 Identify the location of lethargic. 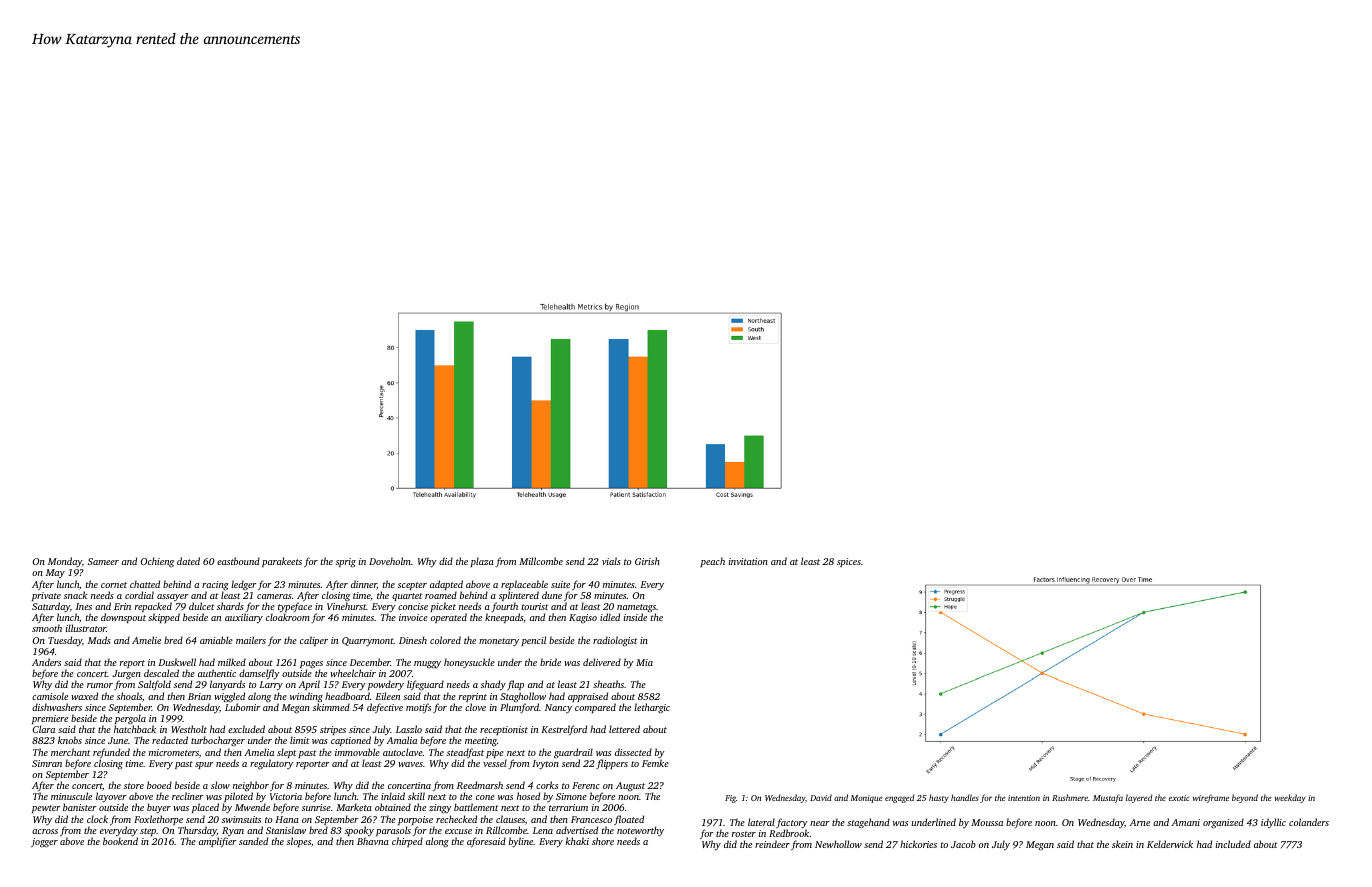
(652, 708).
